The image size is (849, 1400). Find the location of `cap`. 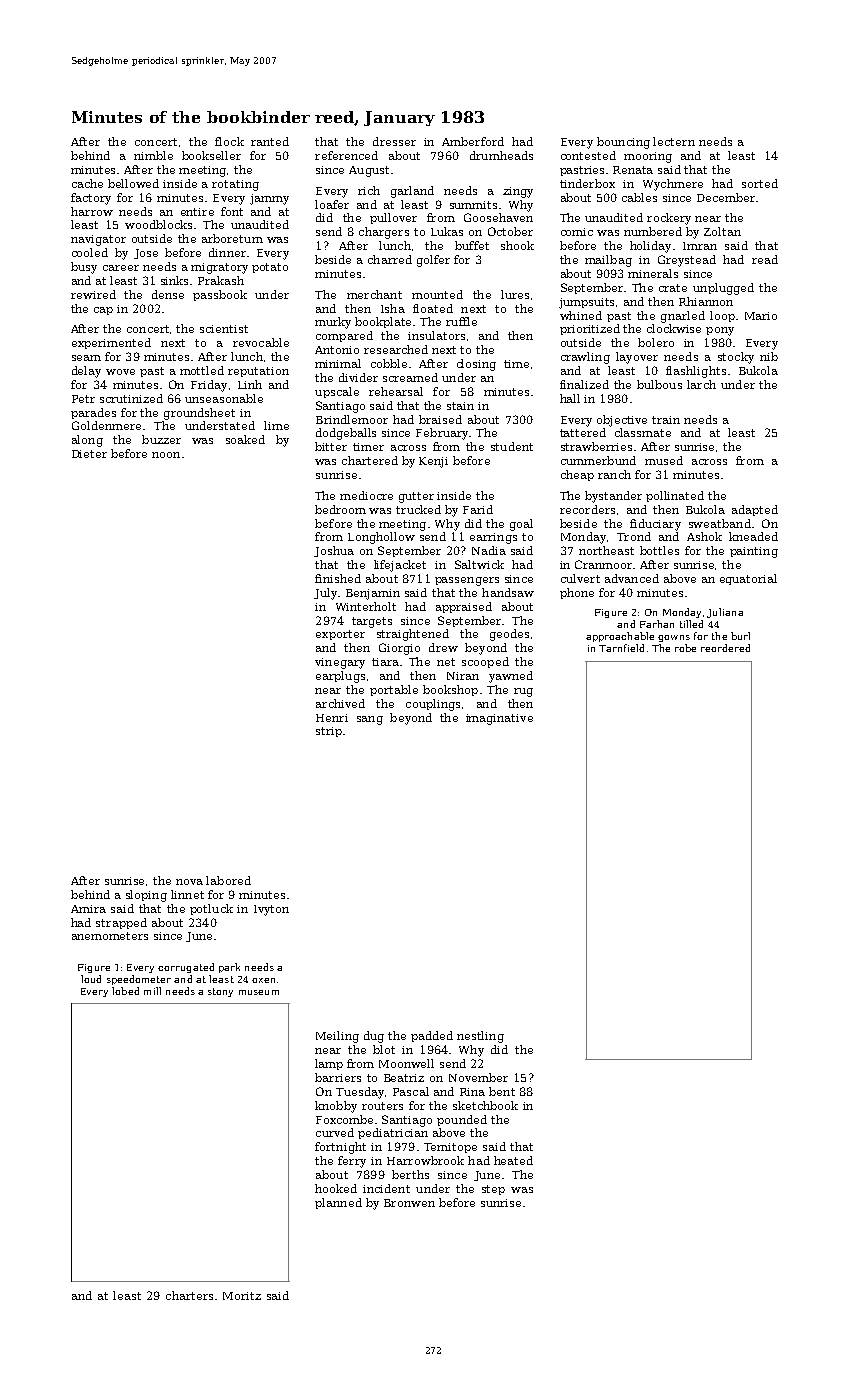

cap is located at coordinates (103, 311).
